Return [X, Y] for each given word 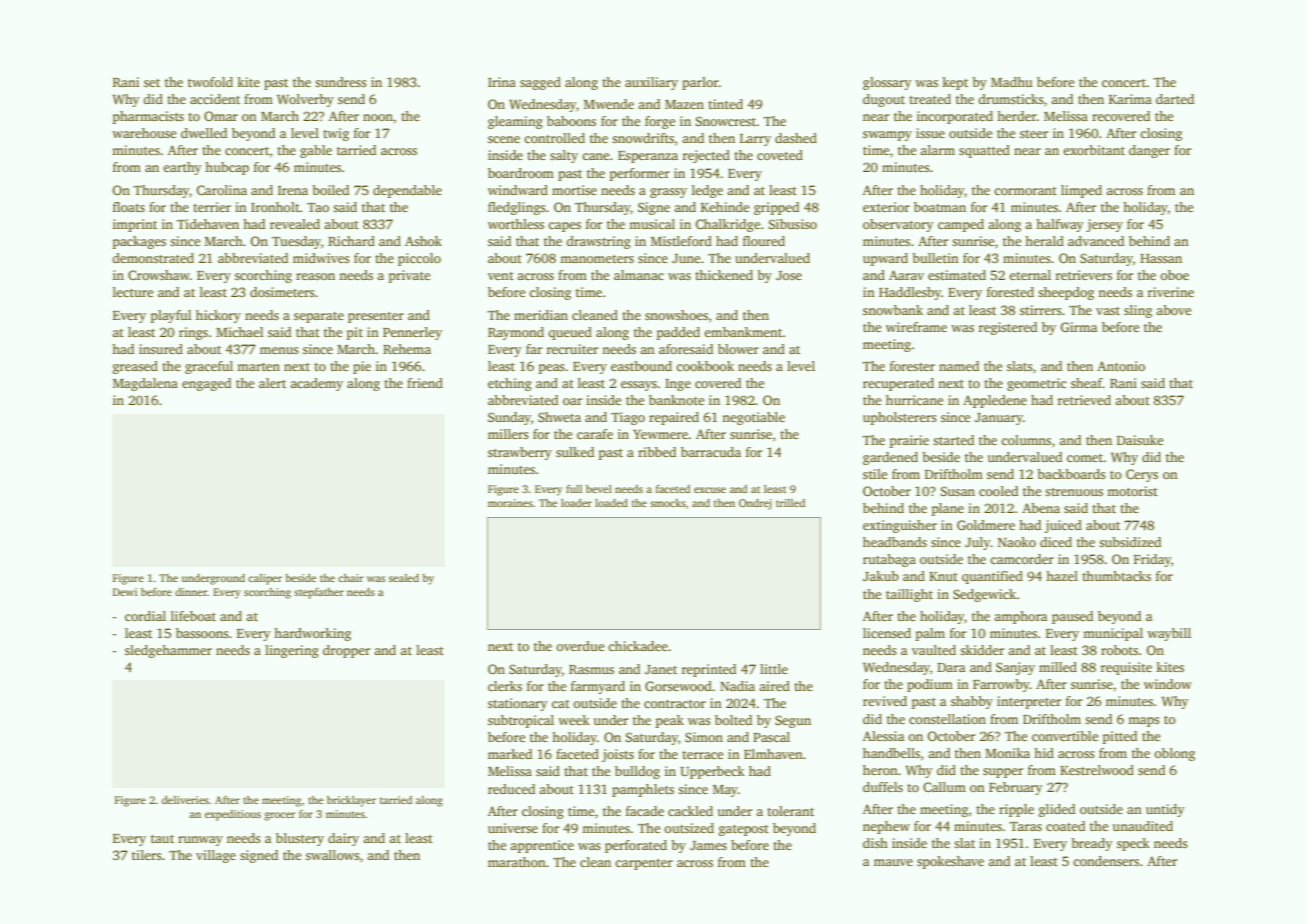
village [216, 856]
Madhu [1012, 82]
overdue [580, 646]
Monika [1007, 753]
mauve [893, 862]
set [152, 83]
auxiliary [651, 83]
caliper [265, 579]
